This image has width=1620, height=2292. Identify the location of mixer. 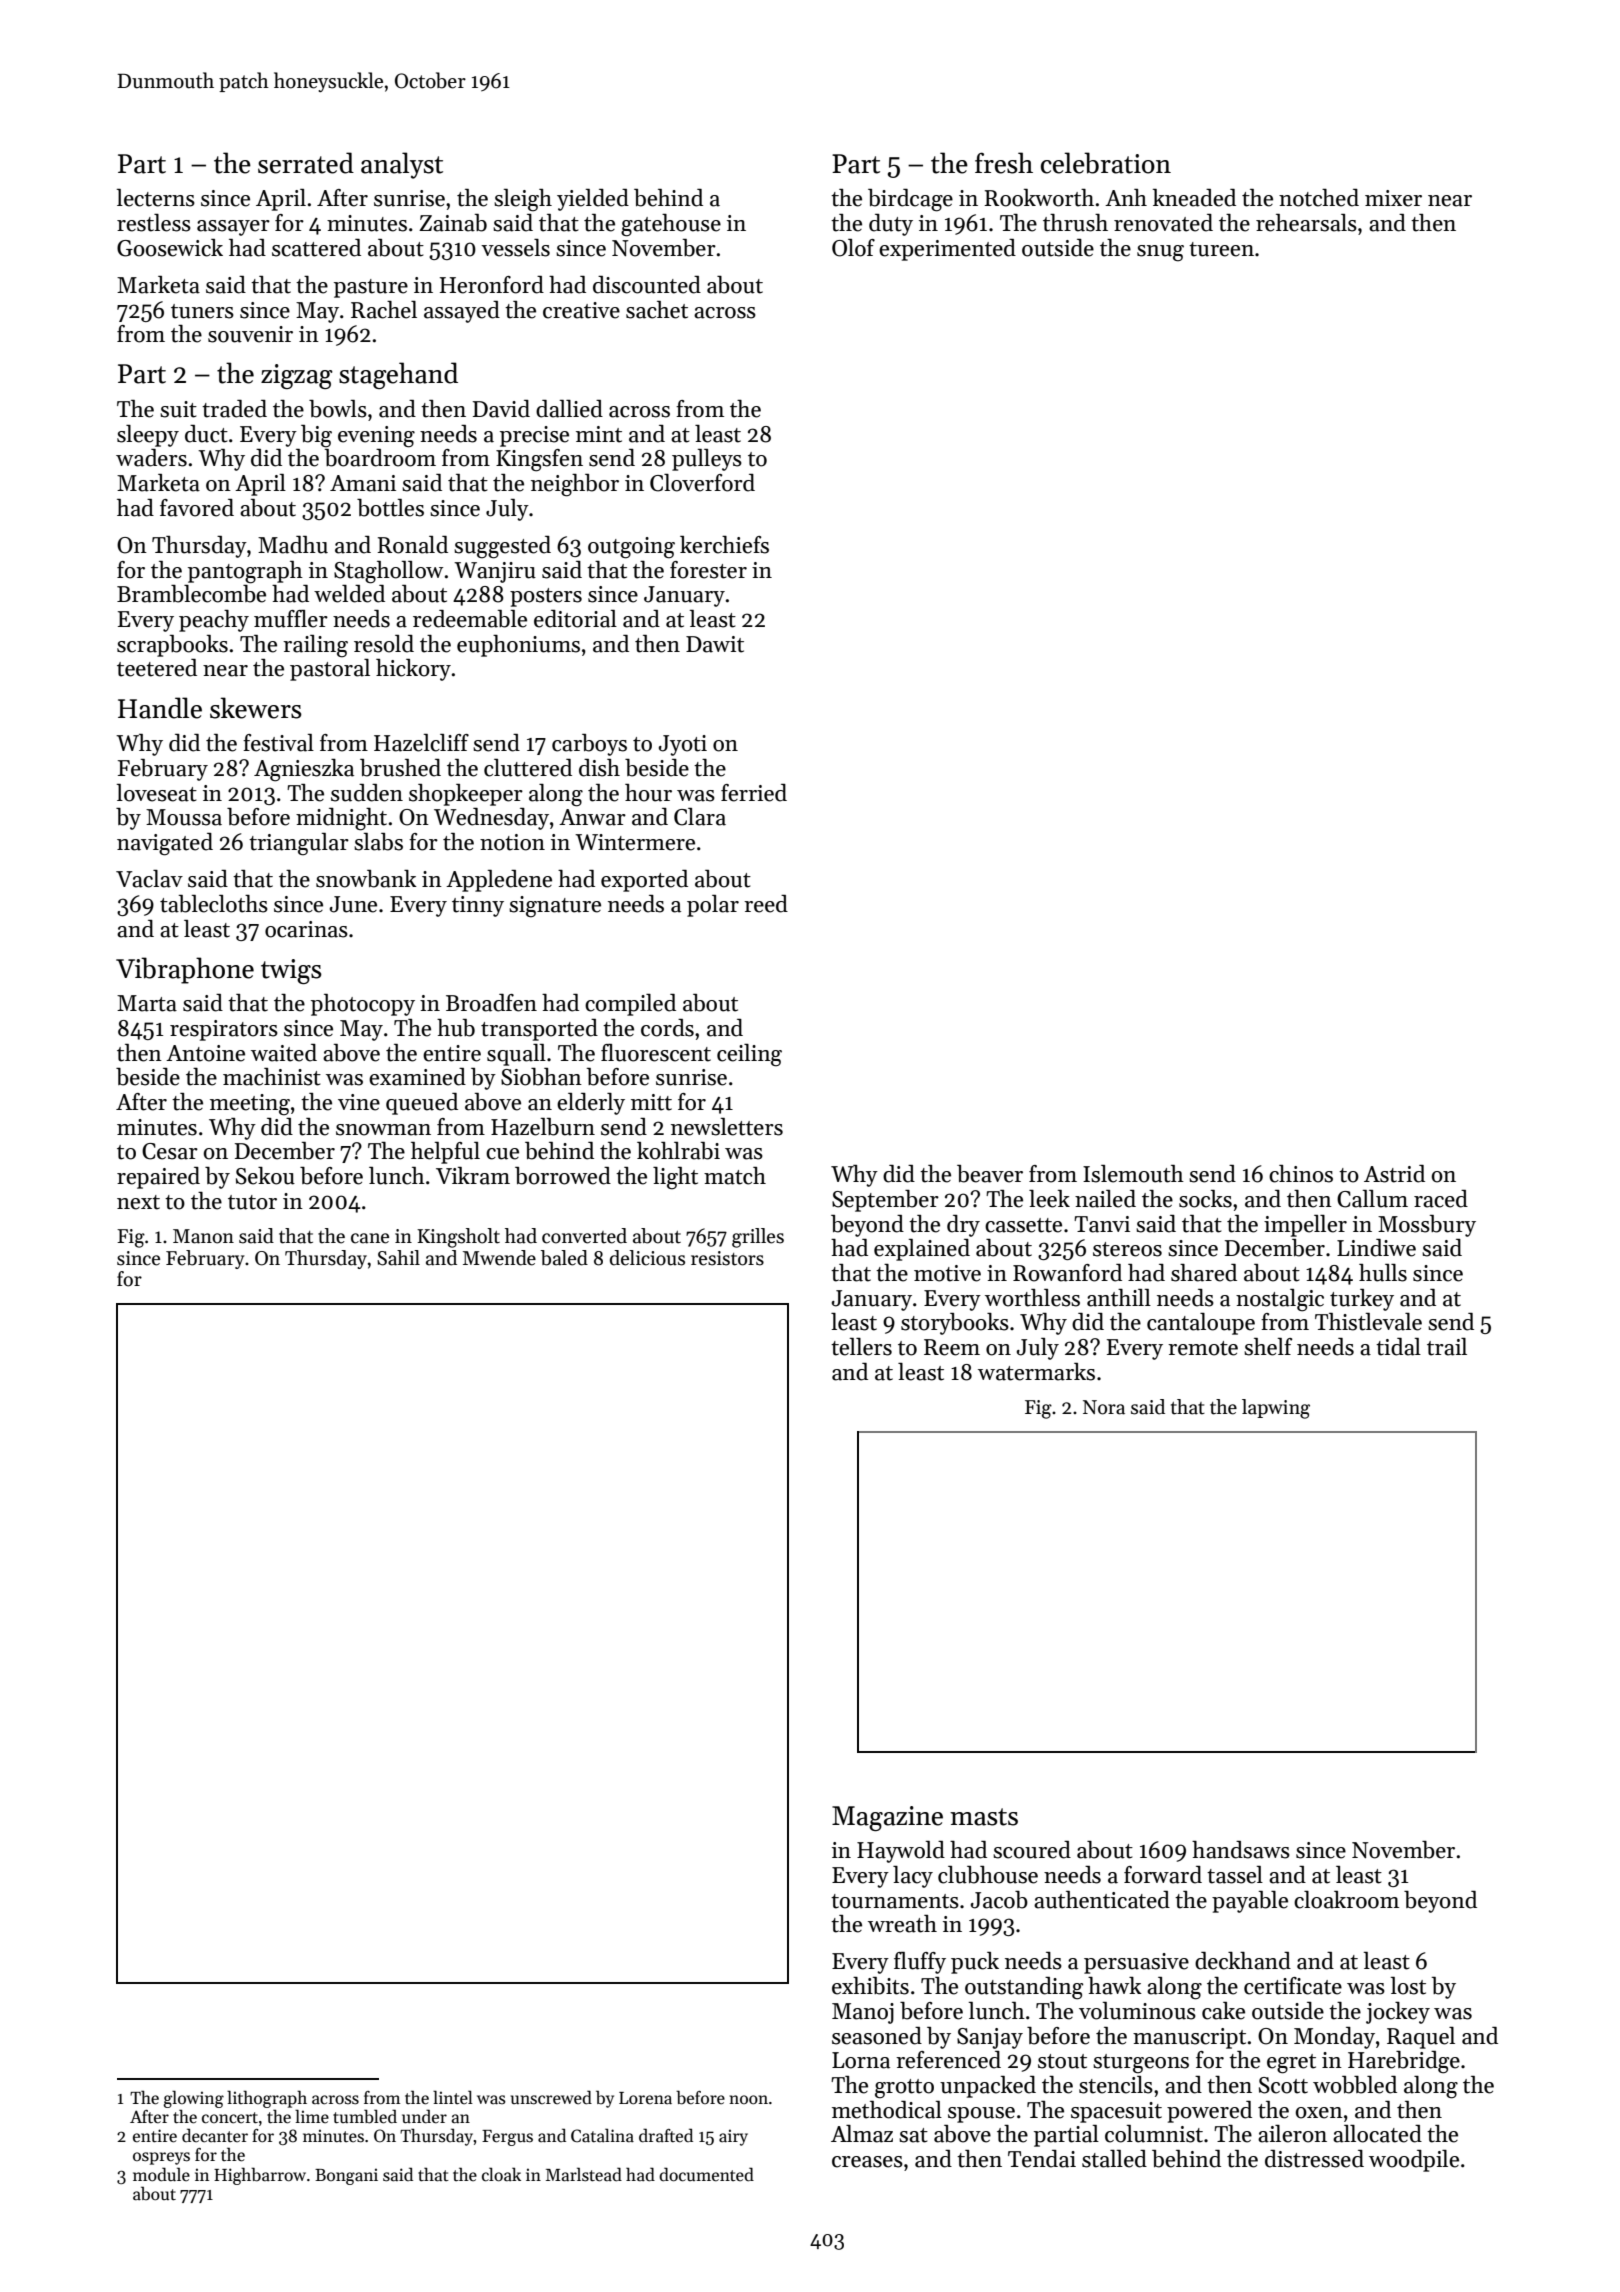
(1393, 198).
